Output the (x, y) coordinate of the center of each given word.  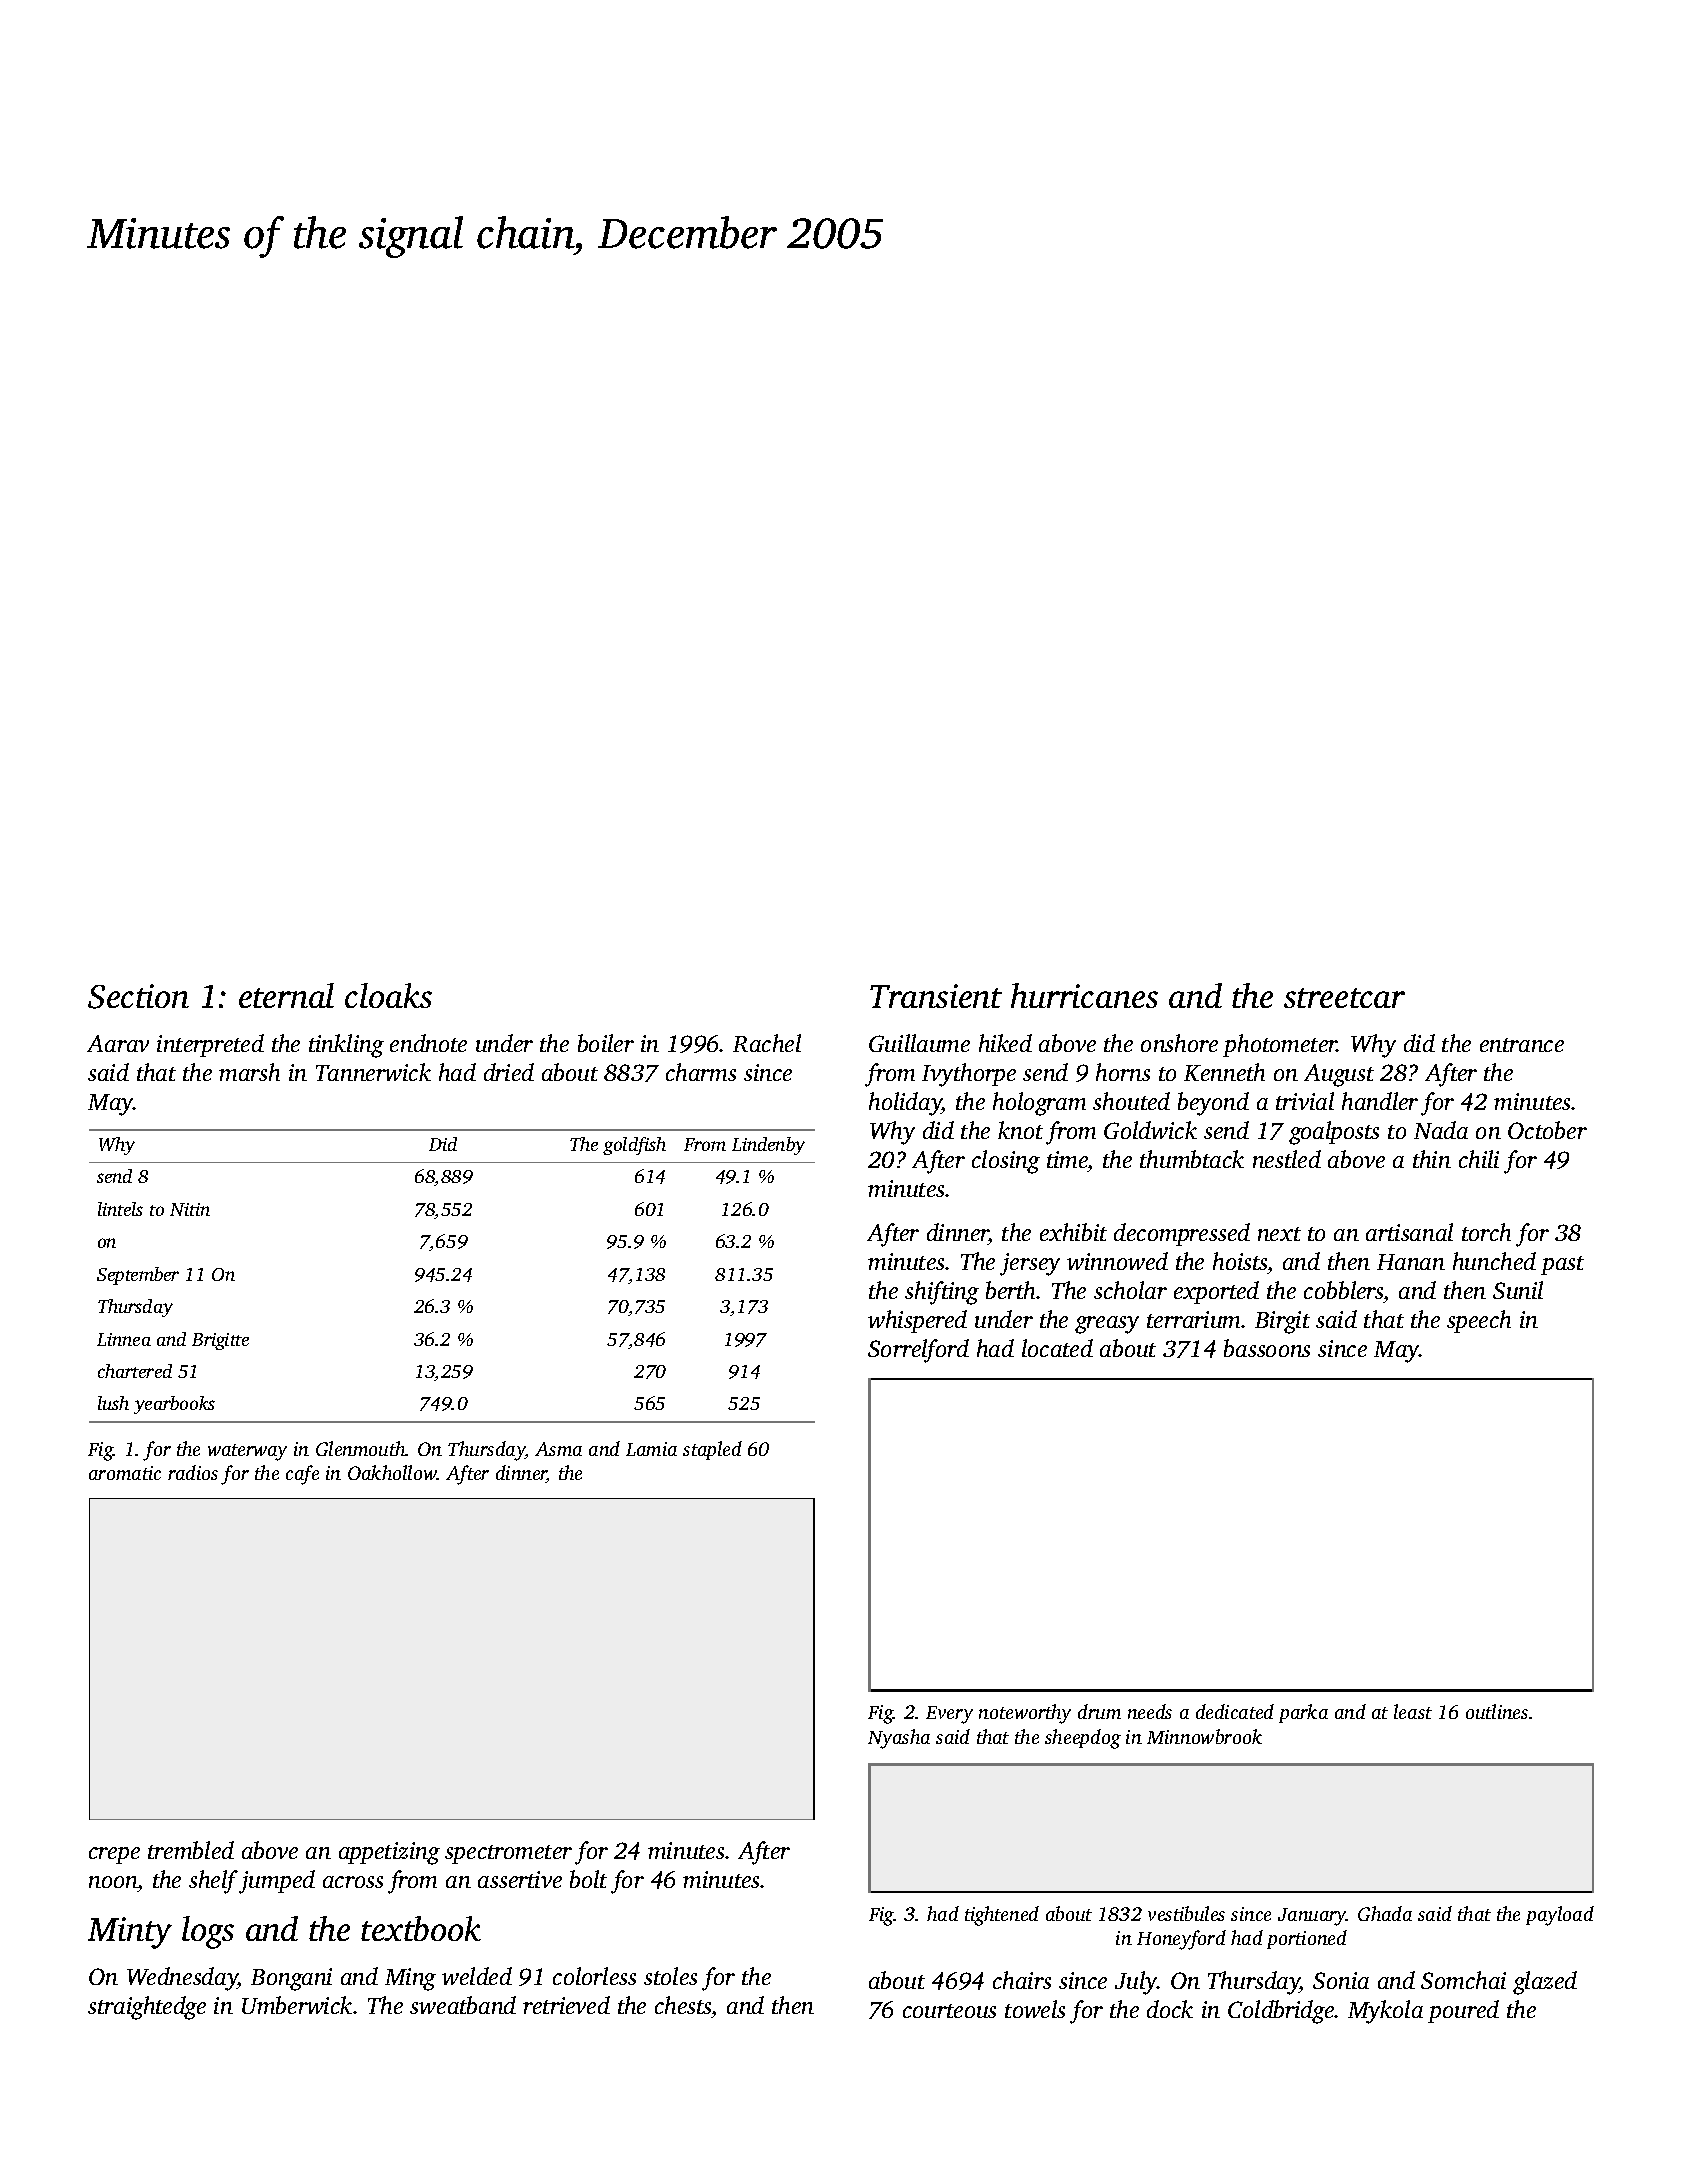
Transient (936, 996)
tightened (1002, 1916)
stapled (712, 1450)
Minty (130, 1933)
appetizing (389, 1853)
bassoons (1267, 1348)
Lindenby (768, 1146)
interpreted (210, 1045)
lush (113, 1403)
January (1312, 1917)
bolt (588, 1879)
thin (1432, 1159)
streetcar (1344, 998)
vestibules (1186, 1913)
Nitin (190, 1209)
